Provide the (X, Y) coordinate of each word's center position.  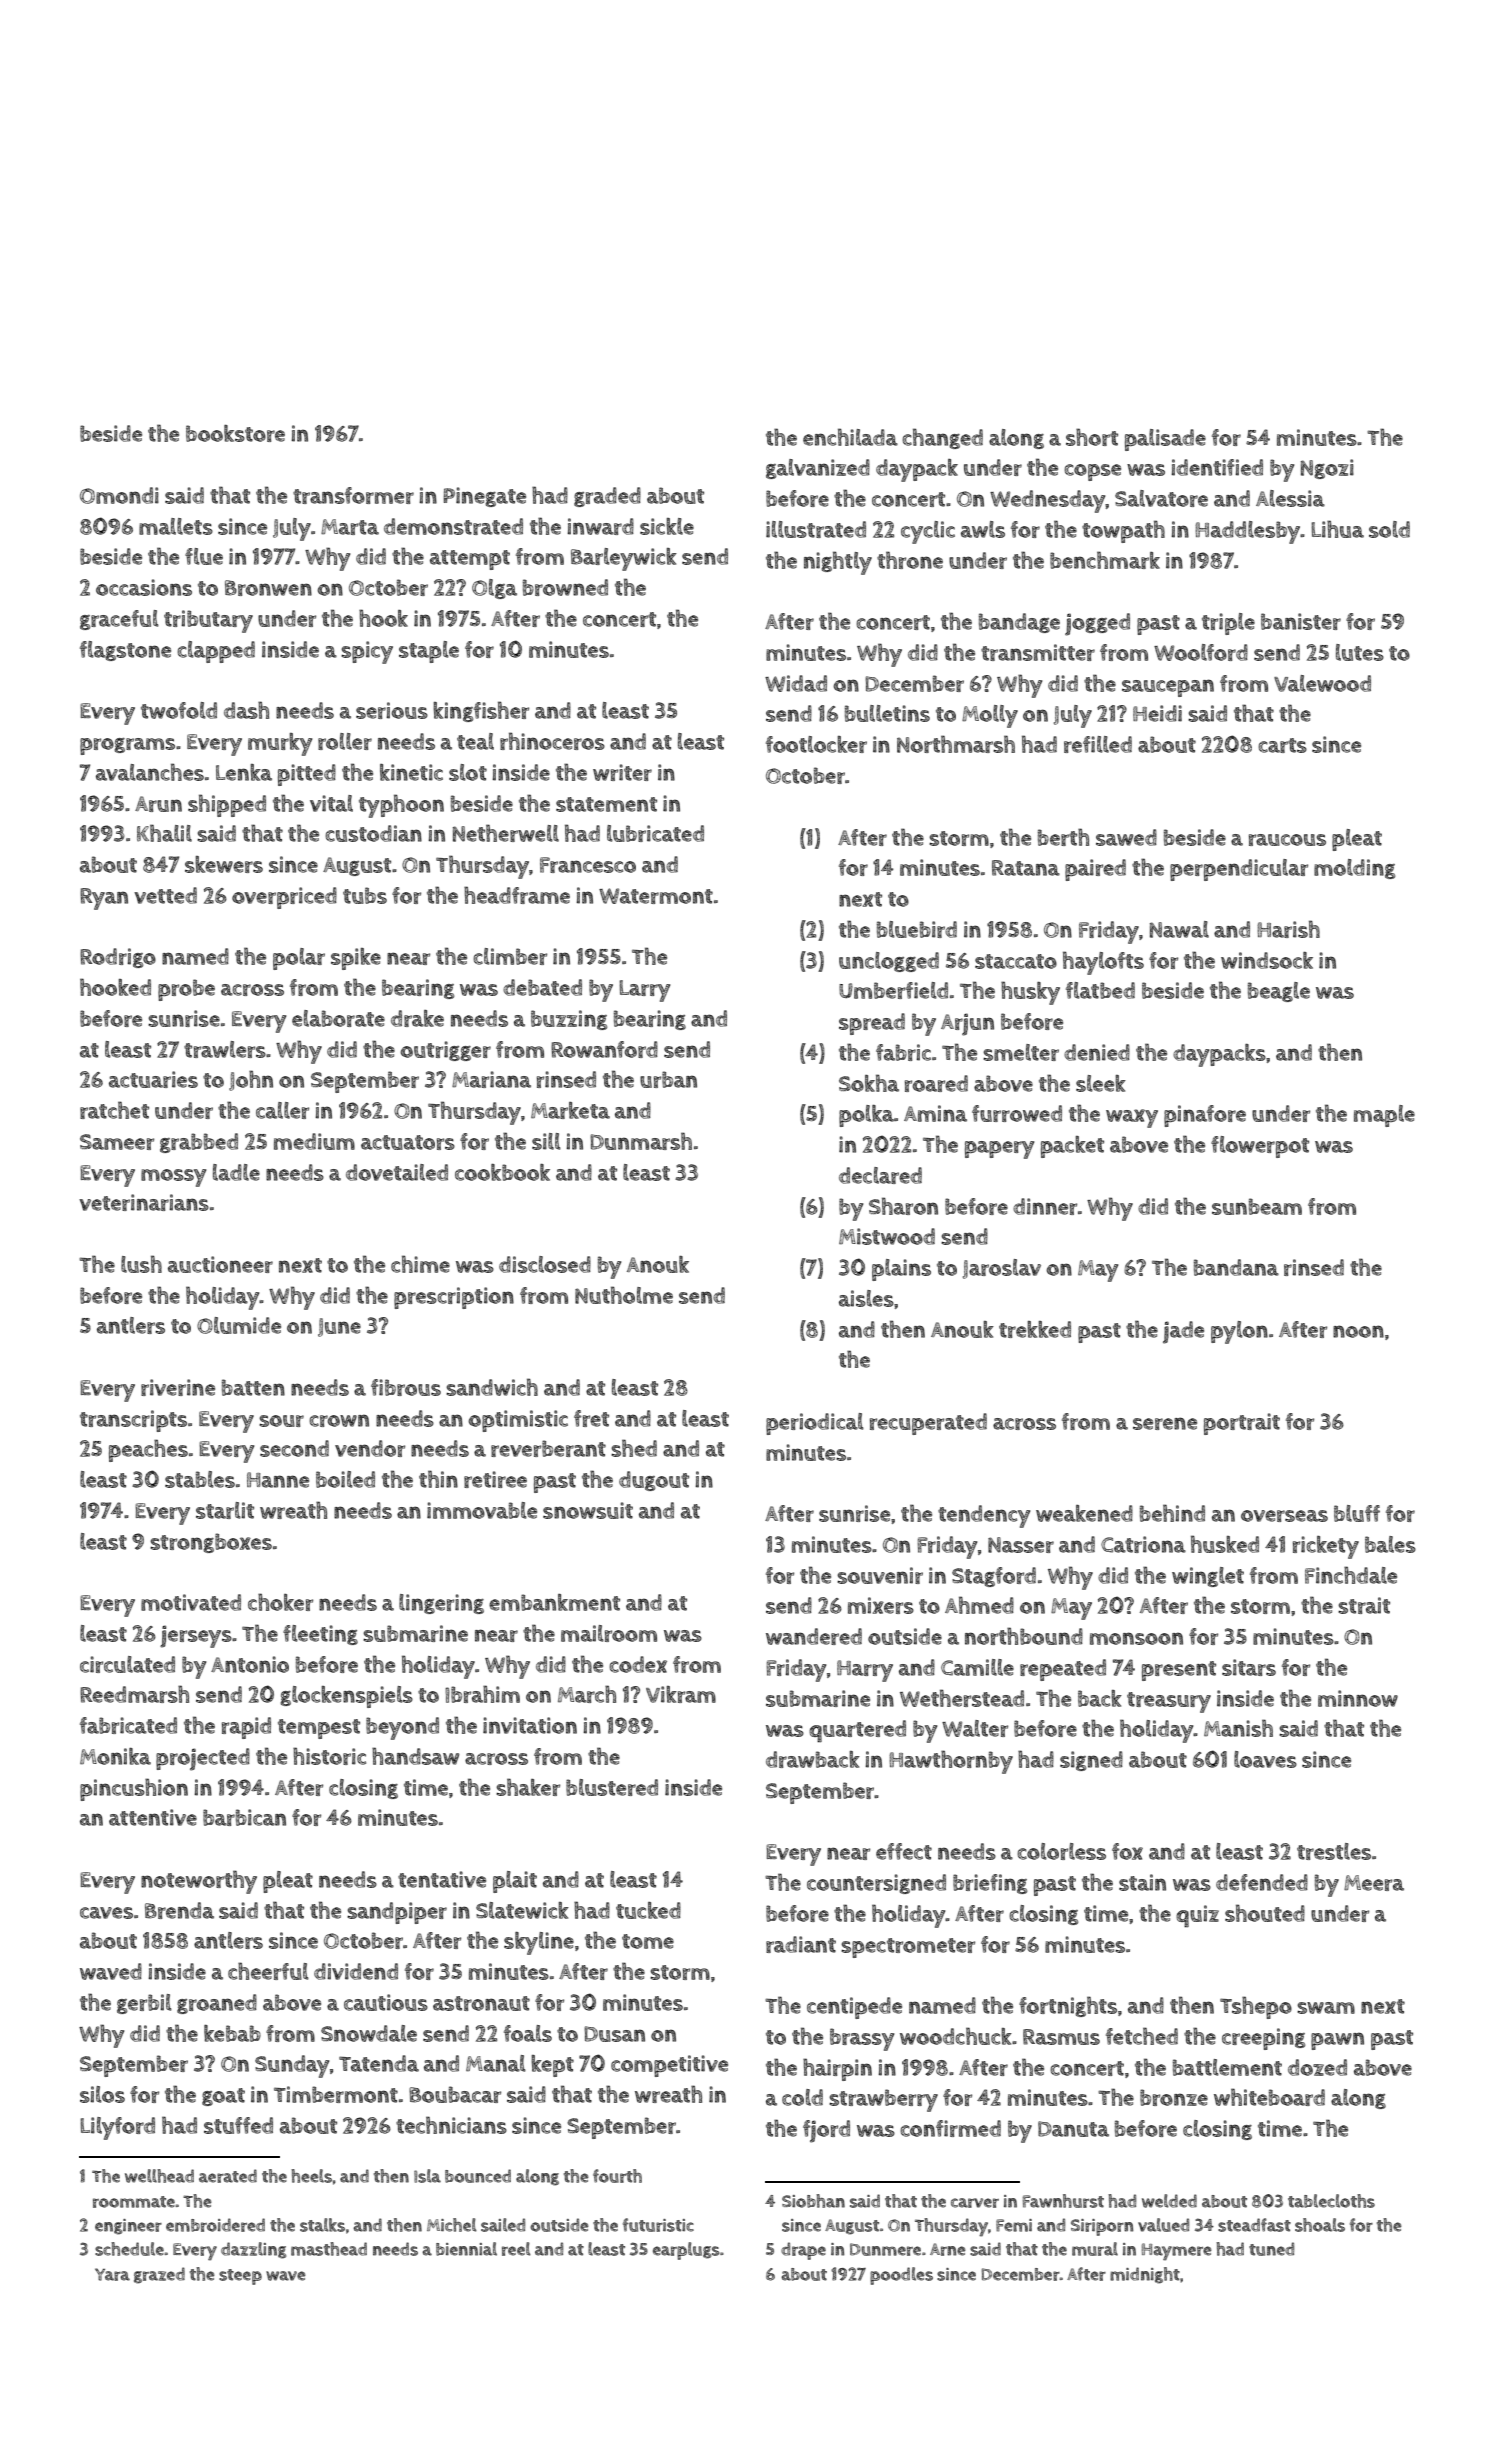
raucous (1287, 840)
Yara (112, 2274)
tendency (984, 1516)
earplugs (686, 2251)
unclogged (889, 962)
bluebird (917, 929)
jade (1183, 1332)
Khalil (164, 833)
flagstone (125, 651)
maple (1384, 1116)
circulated (127, 1664)
